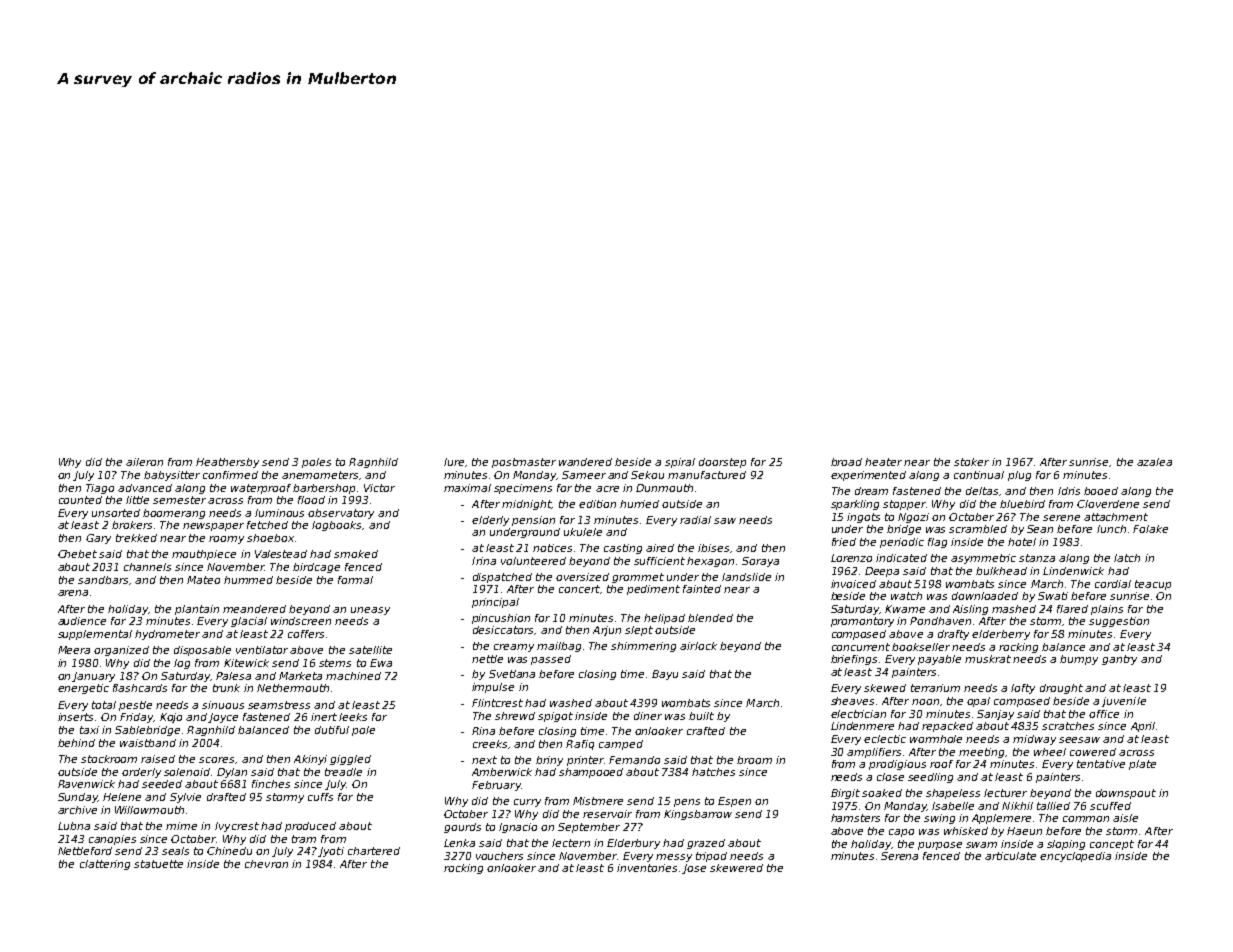  Describe the element at coordinates (320, 475) in the screenshot. I see `anemometers` at that location.
